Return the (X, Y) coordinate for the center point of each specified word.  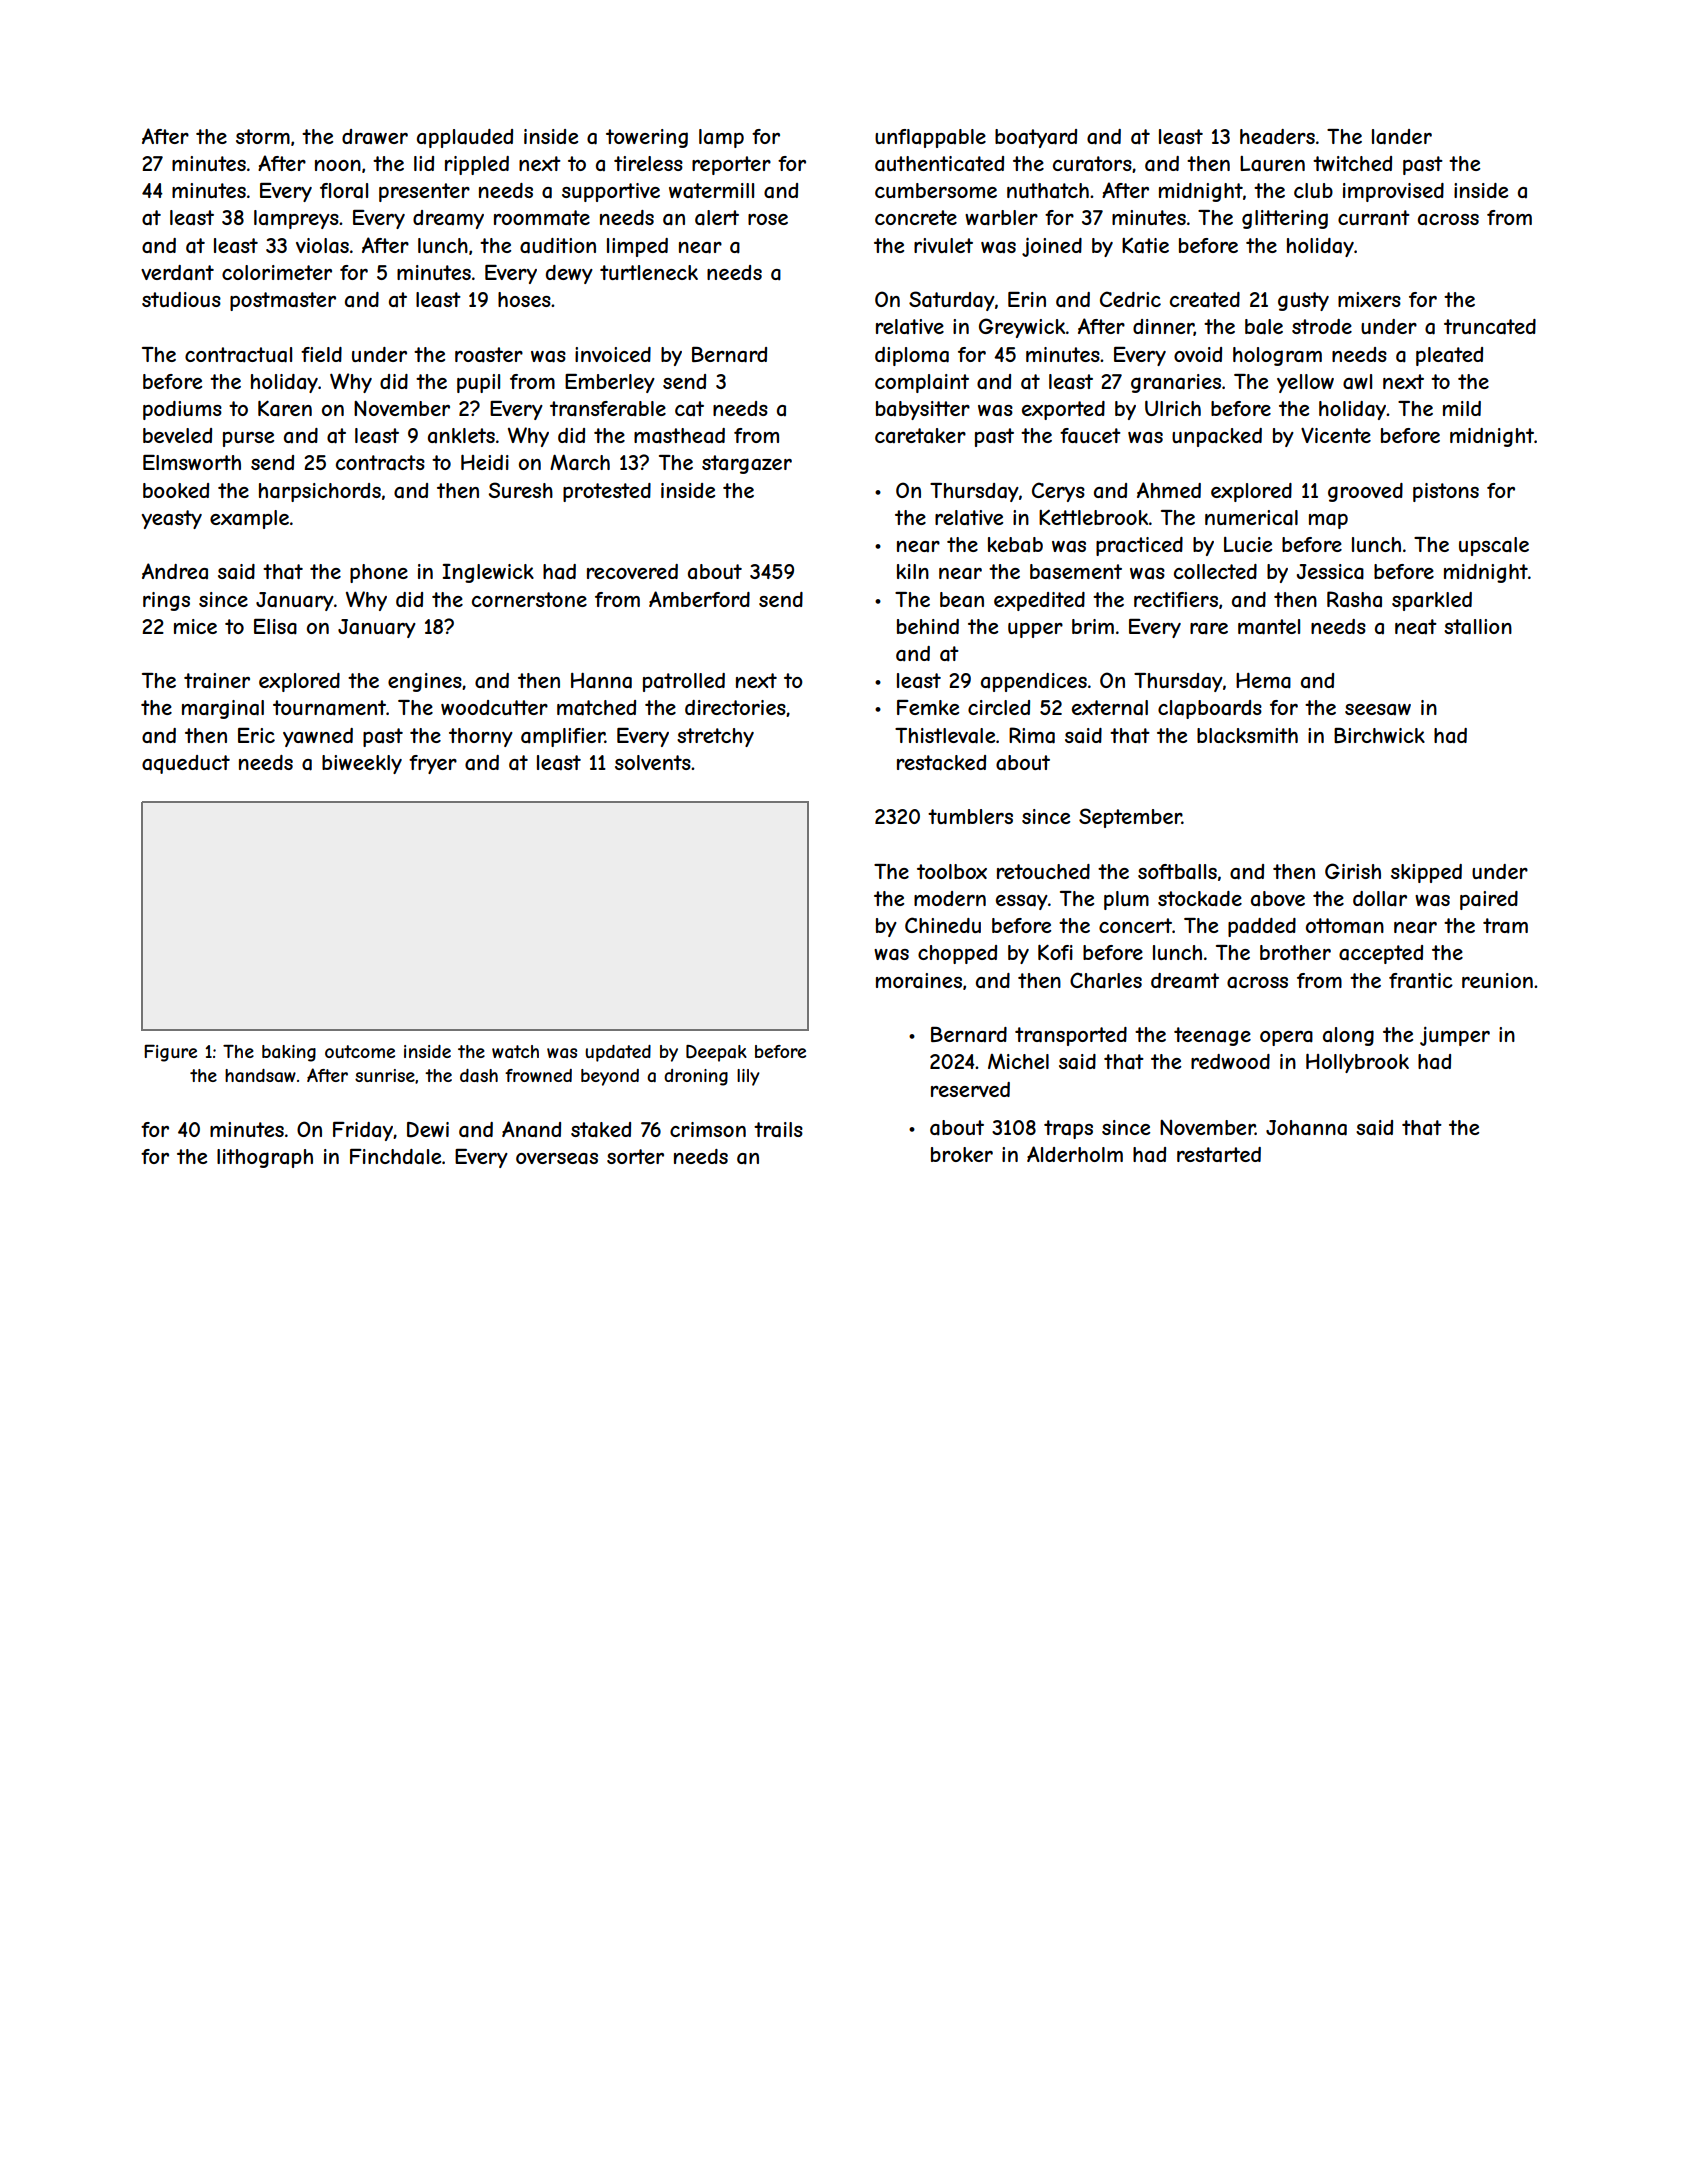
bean (962, 600)
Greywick (1022, 328)
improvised (1393, 192)
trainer (217, 681)
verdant (177, 273)
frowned (538, 1075)
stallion (1478, 627)
